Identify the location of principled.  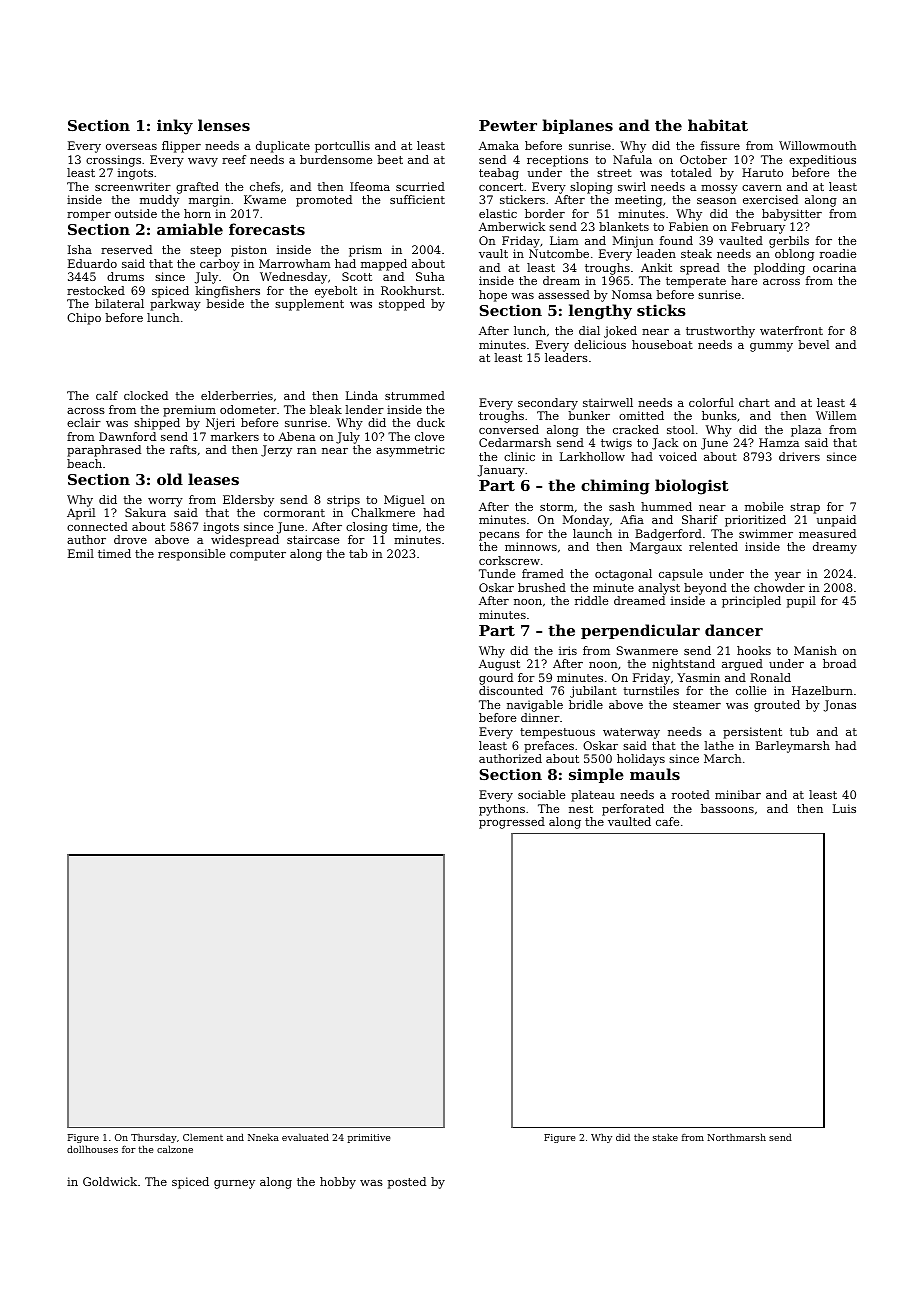
(751, 602).
